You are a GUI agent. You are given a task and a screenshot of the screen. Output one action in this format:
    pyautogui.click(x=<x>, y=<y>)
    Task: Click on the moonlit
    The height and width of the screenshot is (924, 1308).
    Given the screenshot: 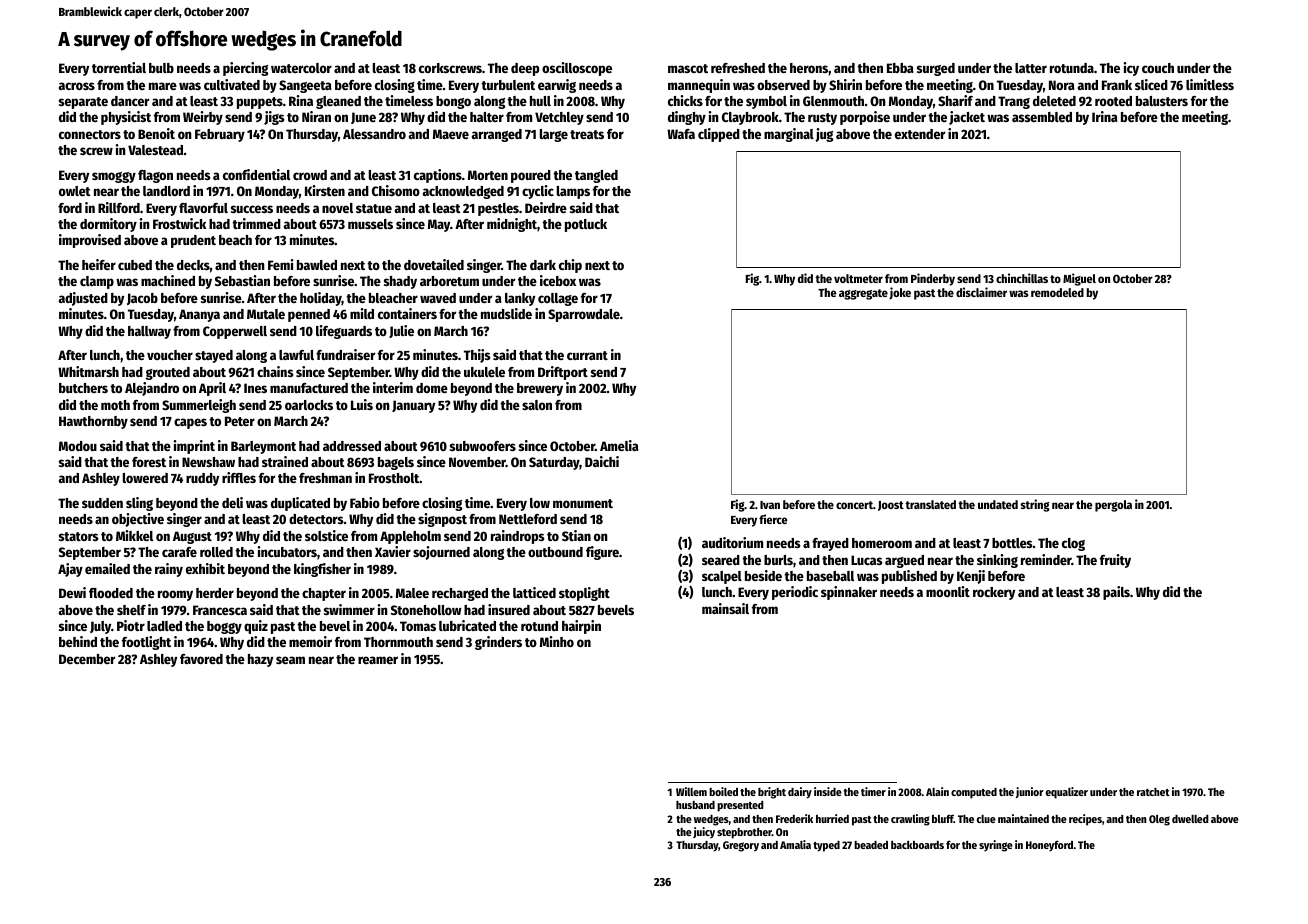 What is the action you would take?
    pyautogui.click(x=948, y=591)
